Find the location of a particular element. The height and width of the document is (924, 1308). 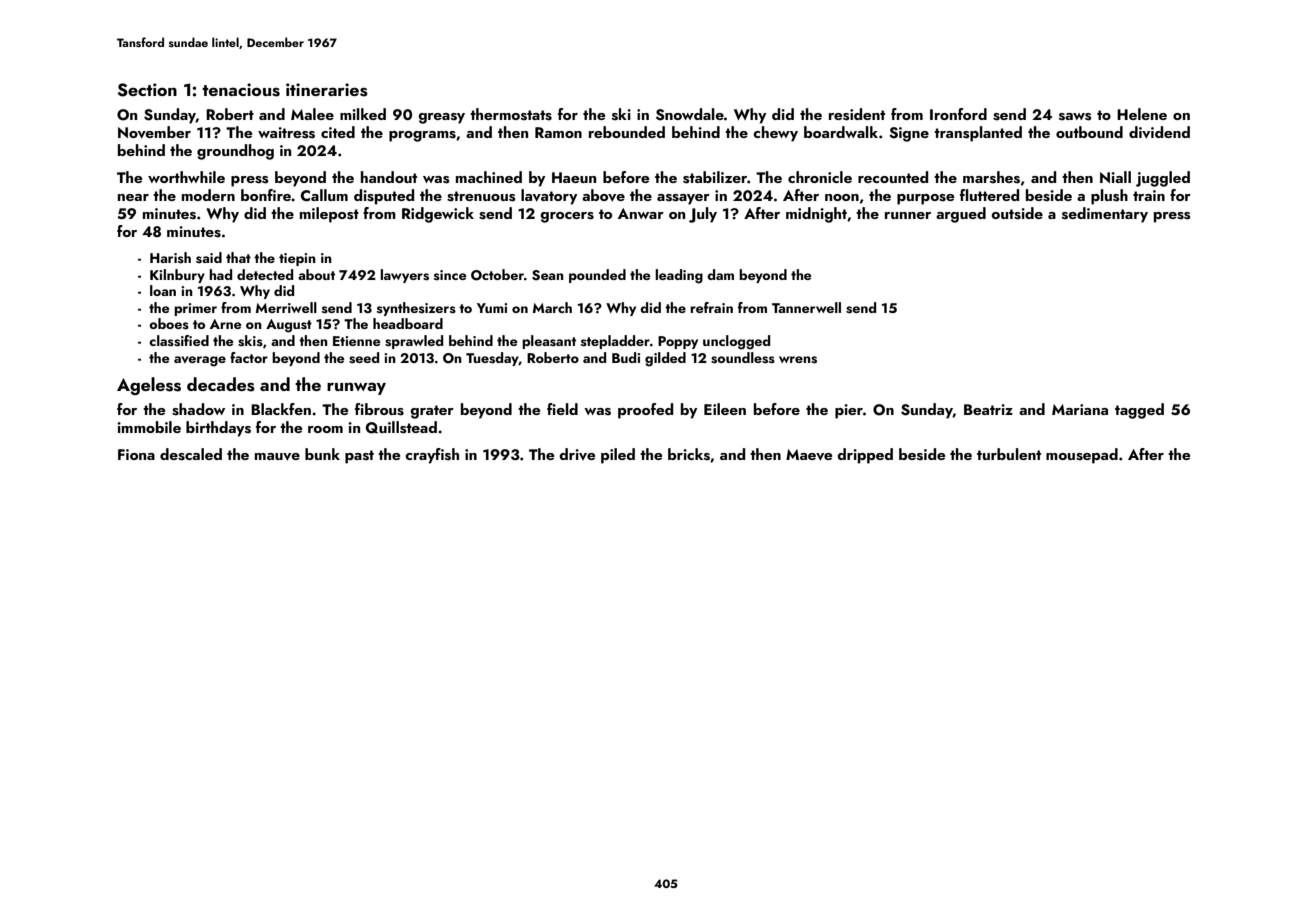

Arne is located at coordinates (226, 324).
